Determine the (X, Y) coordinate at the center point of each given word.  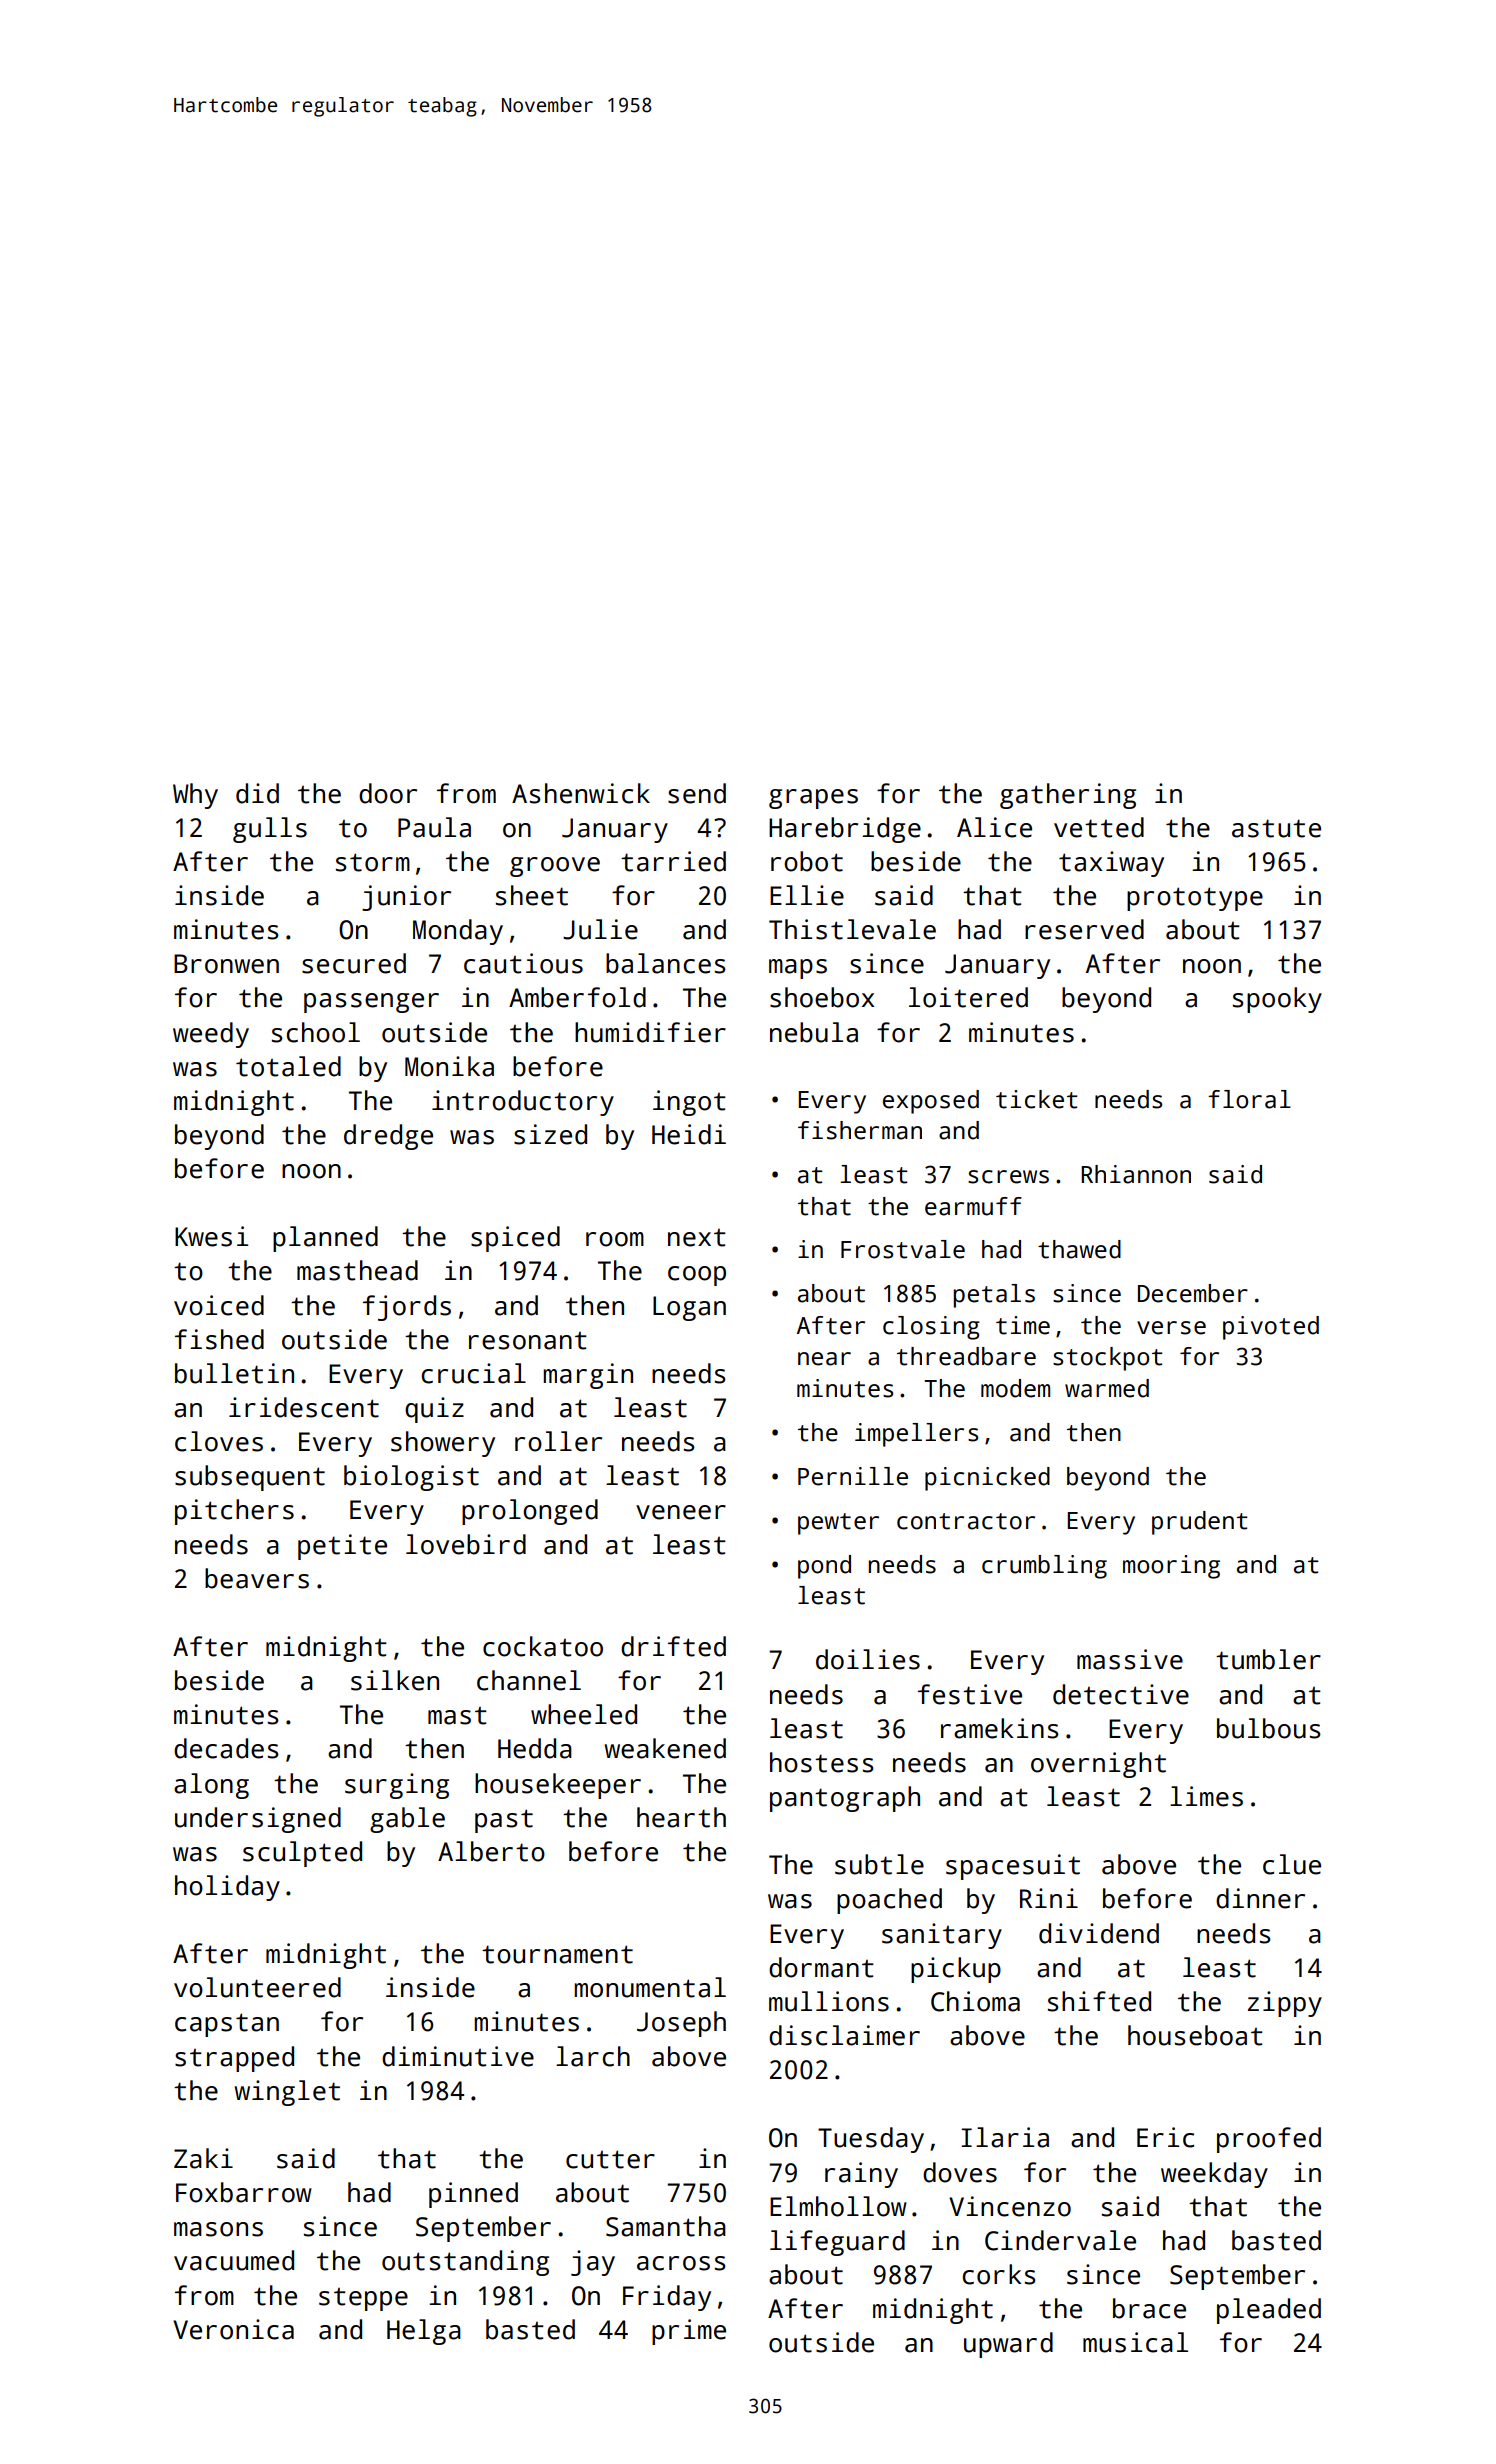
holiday (227, 1888)
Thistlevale (852, 929)
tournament (557, 1954)
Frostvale (903, 1249)
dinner (1260, 1898)
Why (195, 796)
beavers (257, 1578)
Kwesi (211, 1236)
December (1193, 1293)
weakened (665, 1748)
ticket (1037, 1099)
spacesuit (1013, 1867)
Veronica (233, 2329)
